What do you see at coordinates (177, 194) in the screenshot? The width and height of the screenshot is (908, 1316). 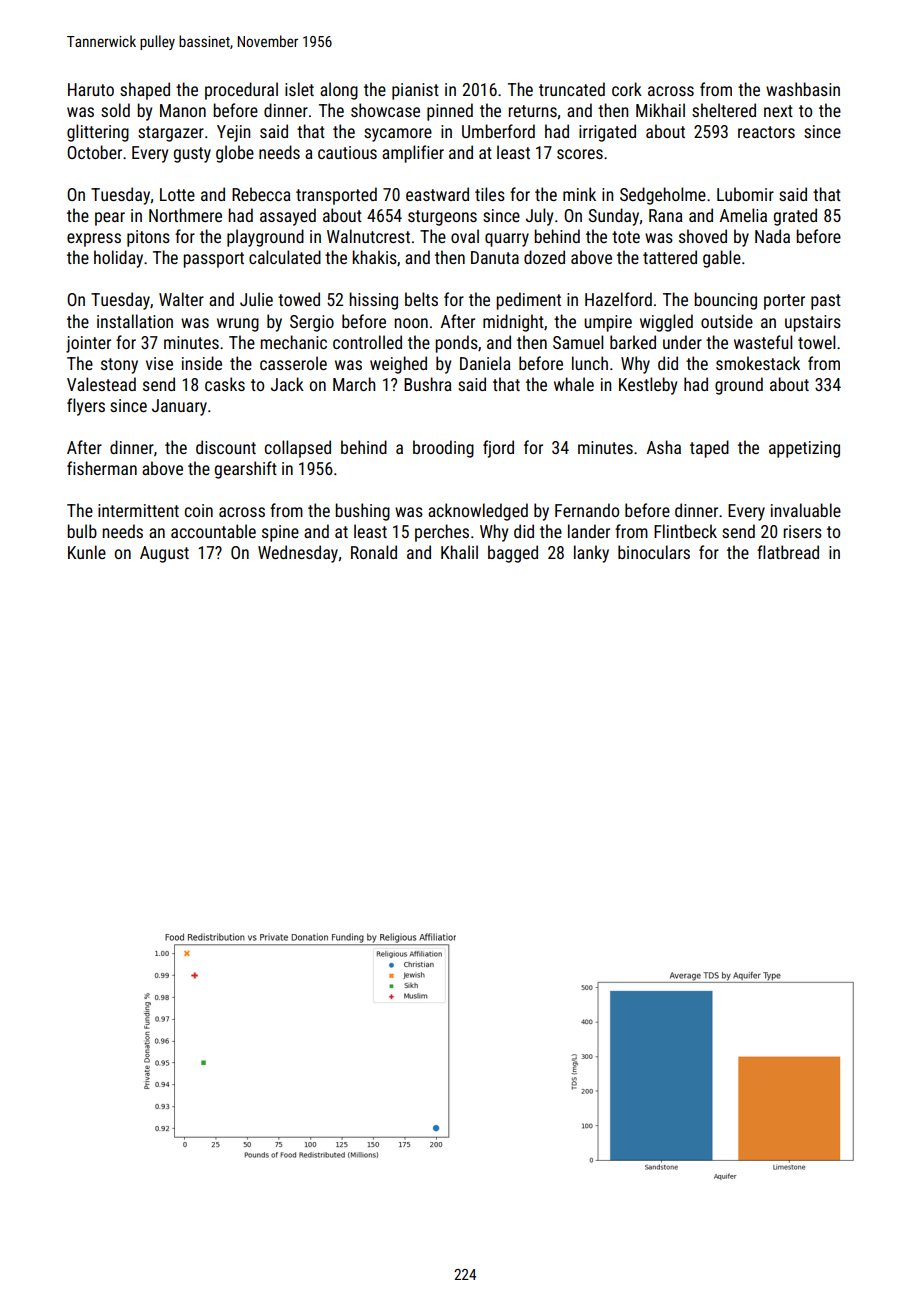 I see `Lotte` at bounding box center [177, 194].
